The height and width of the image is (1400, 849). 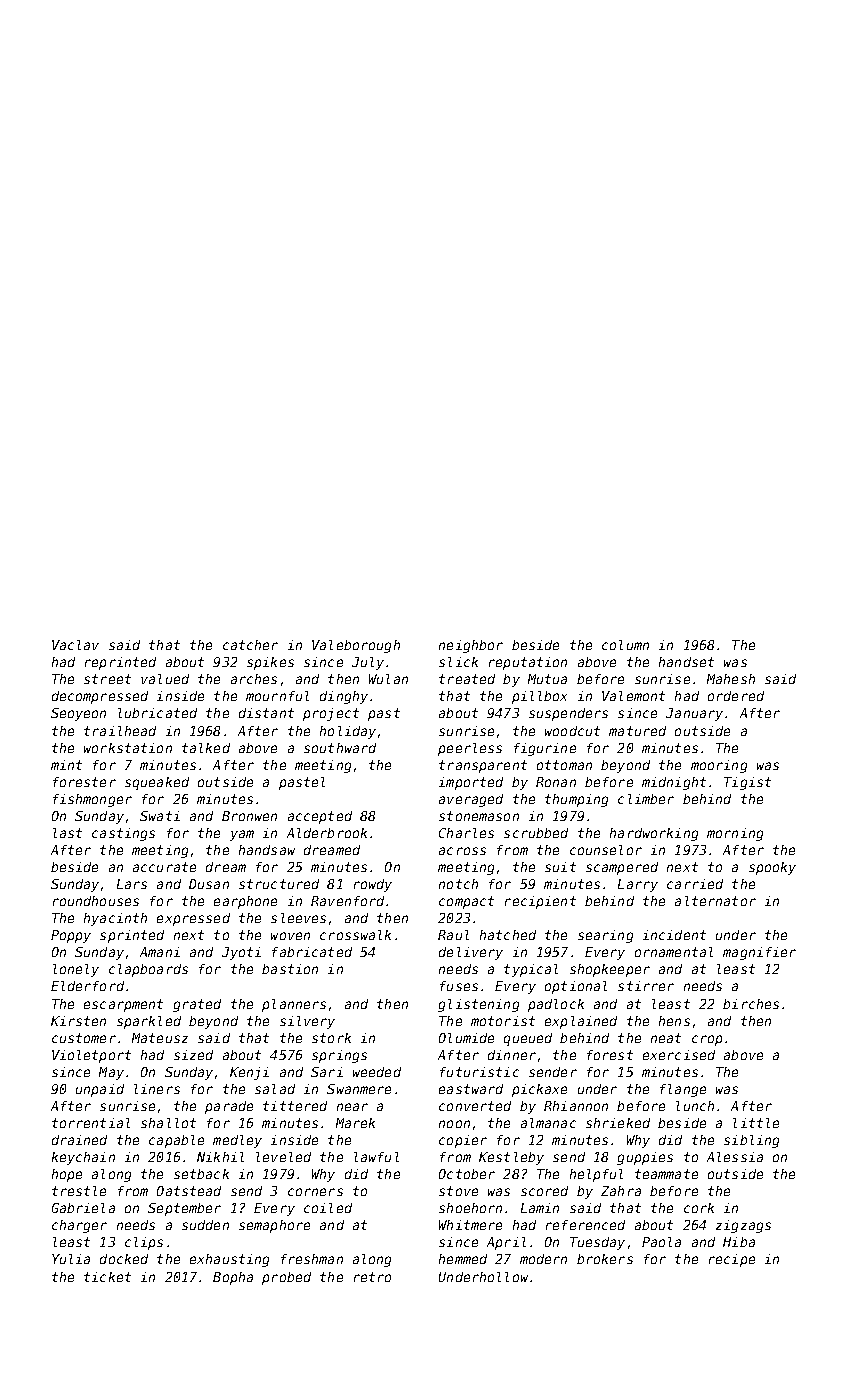 I want to click on searing, so click(x=605, y=936).
